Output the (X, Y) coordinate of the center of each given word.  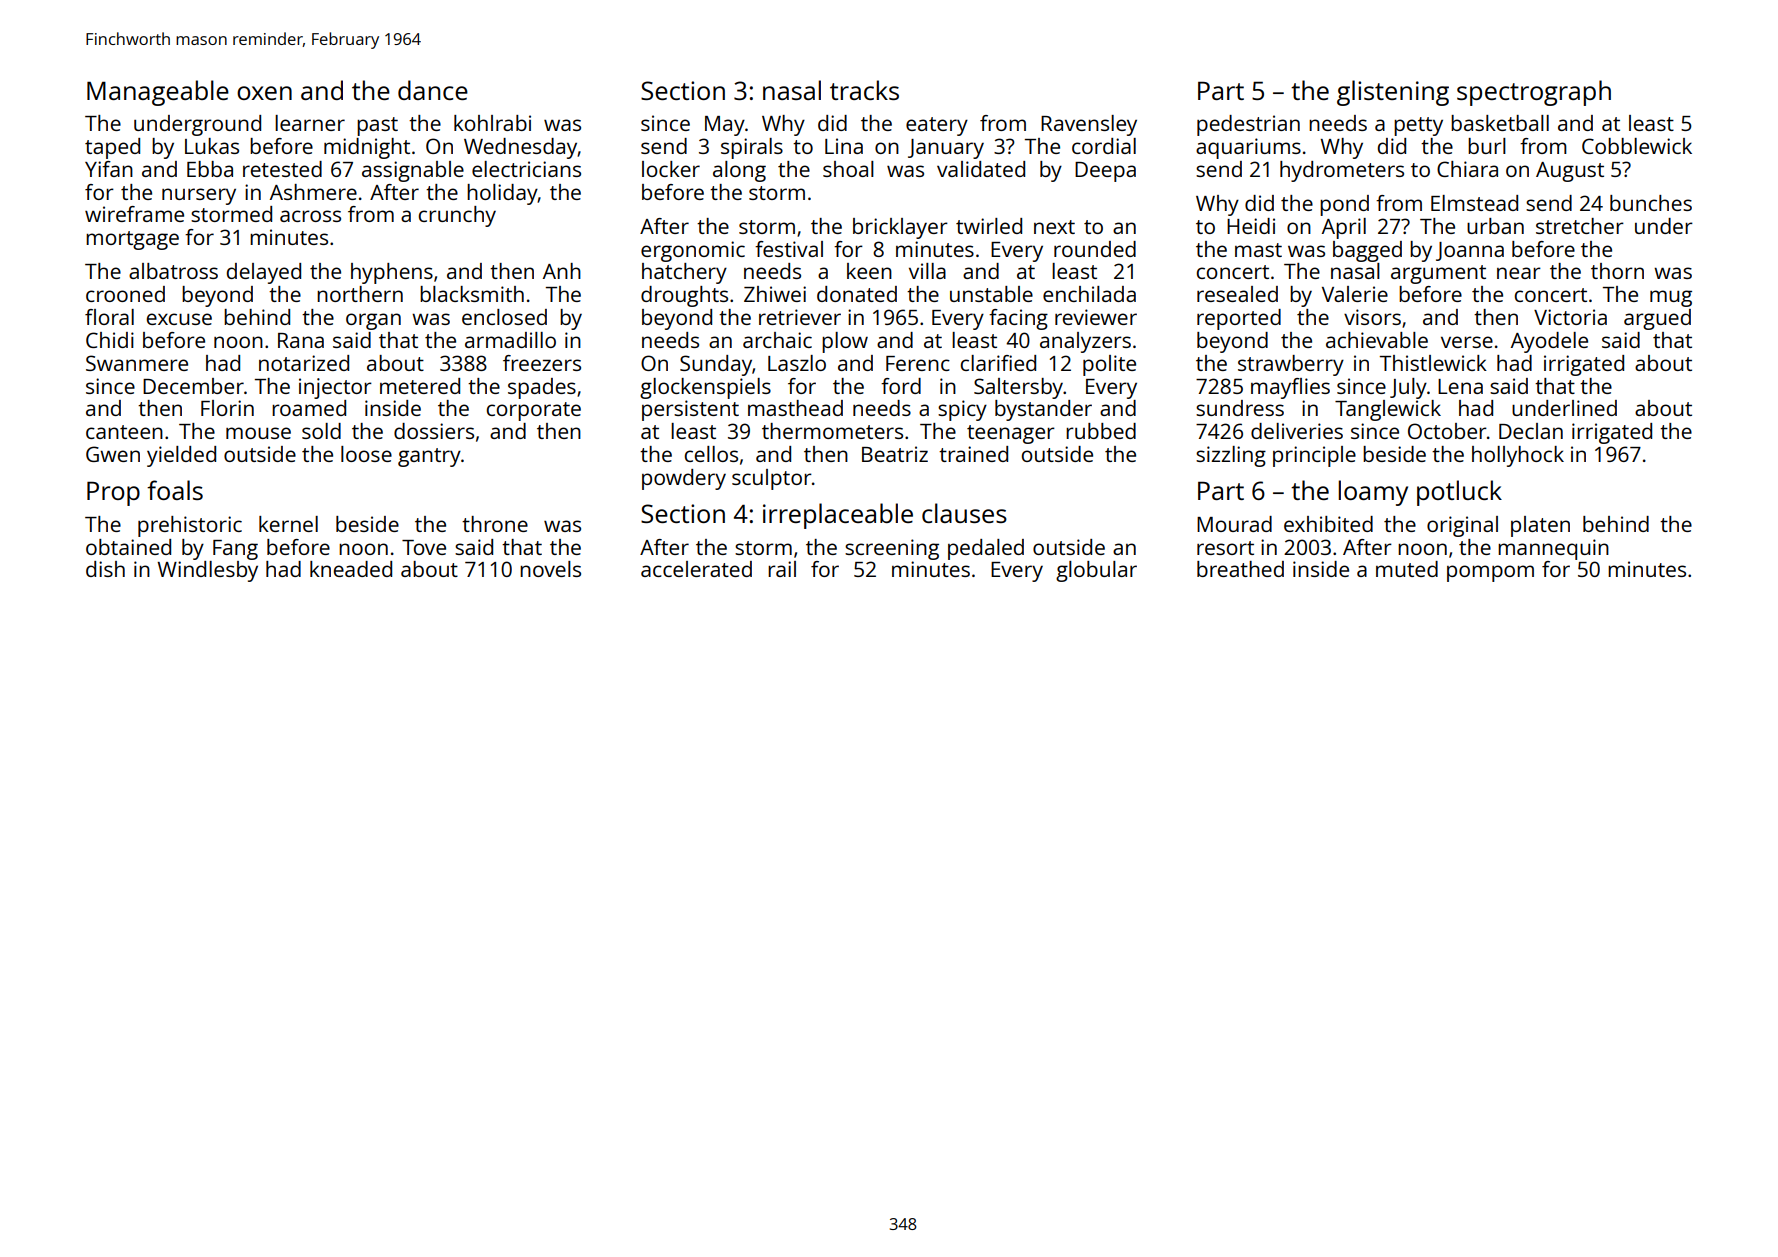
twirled (989, 226)
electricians (526, 169)
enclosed (504, 317)
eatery (937, 126)
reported (1239, 319)
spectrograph (1534, 93)
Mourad (1234, 524)
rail (782, 569)
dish (105, 569)
